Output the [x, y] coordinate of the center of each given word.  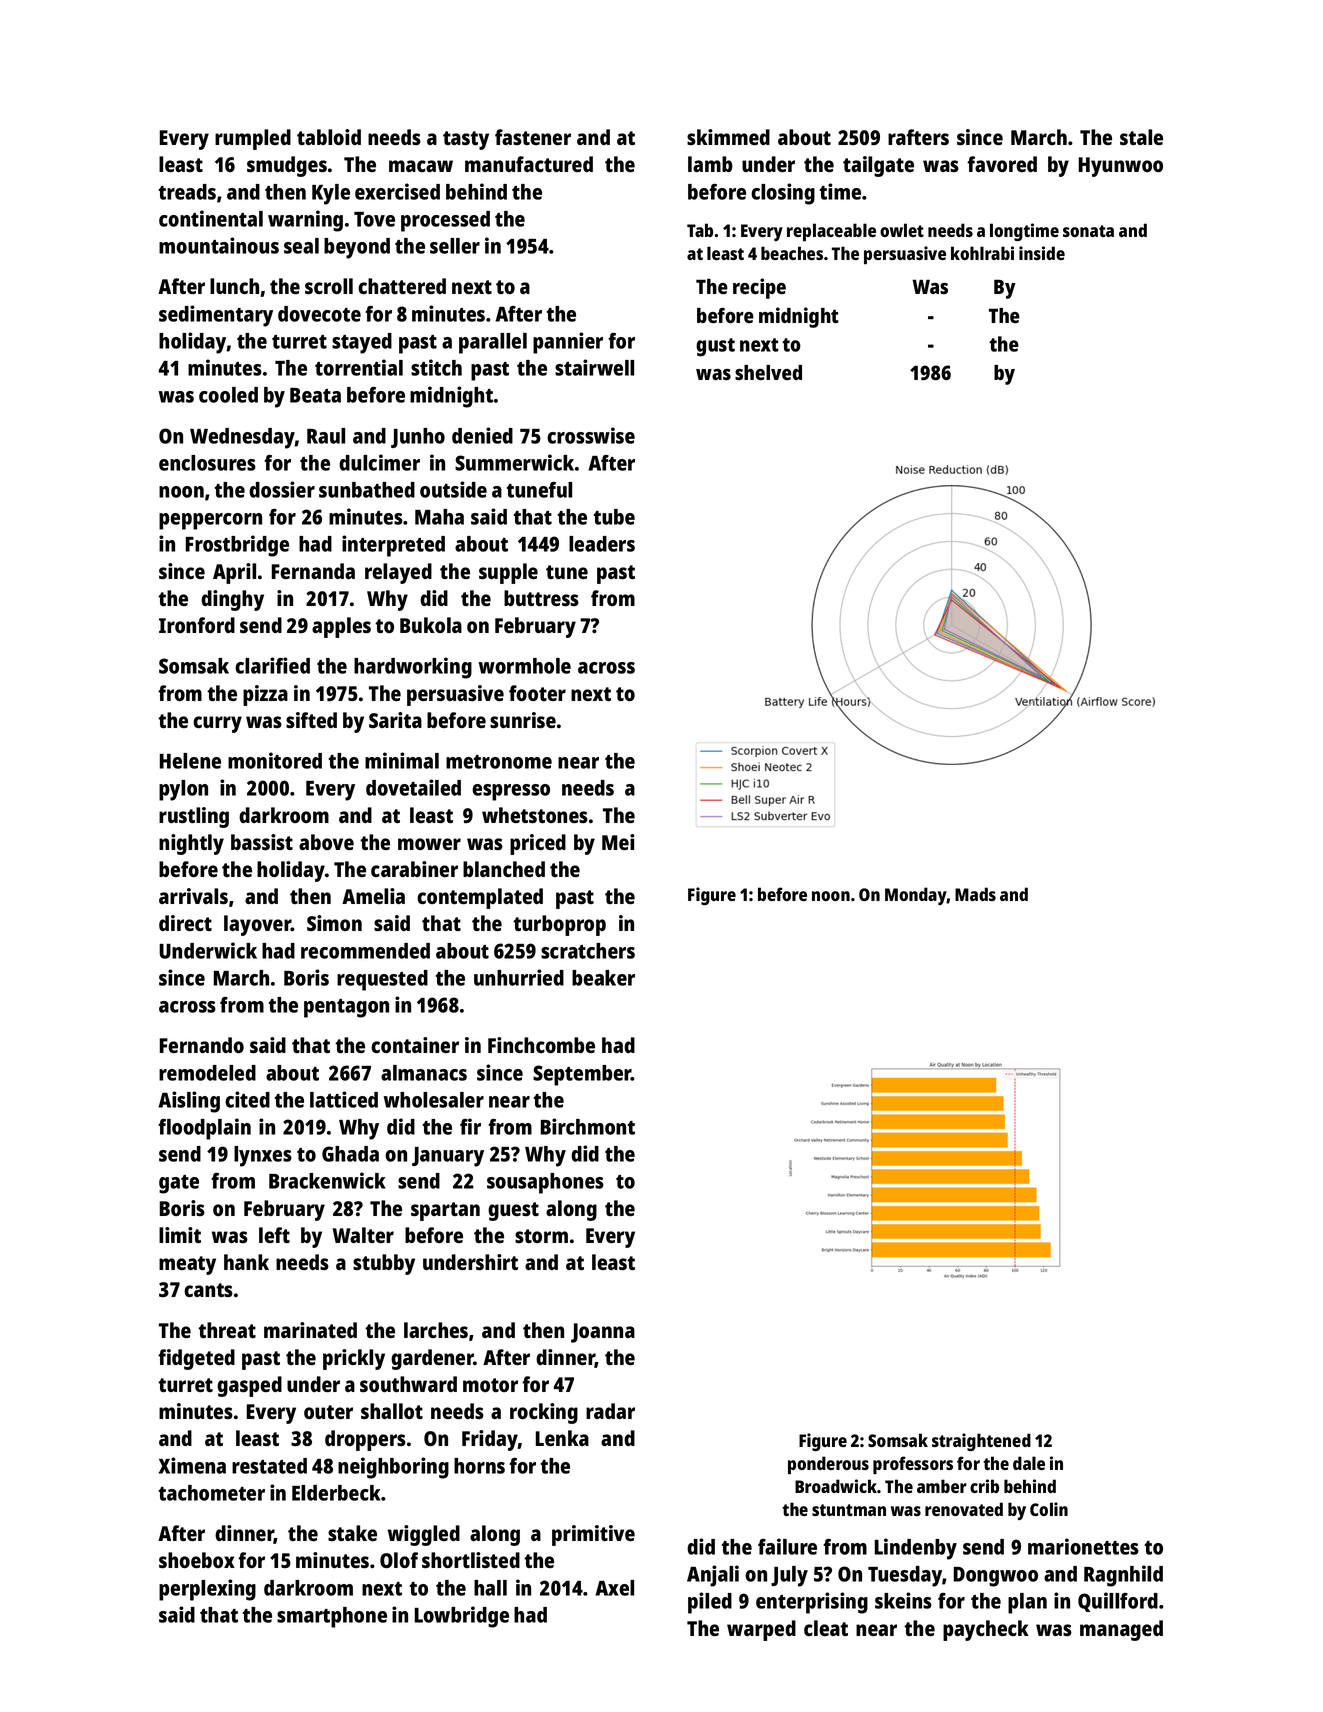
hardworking [413, 668]
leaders [602, 544]
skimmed [728, 137]
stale [1141, 137]
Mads [975, 894]
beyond [357, 248]
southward [408, 1384]
